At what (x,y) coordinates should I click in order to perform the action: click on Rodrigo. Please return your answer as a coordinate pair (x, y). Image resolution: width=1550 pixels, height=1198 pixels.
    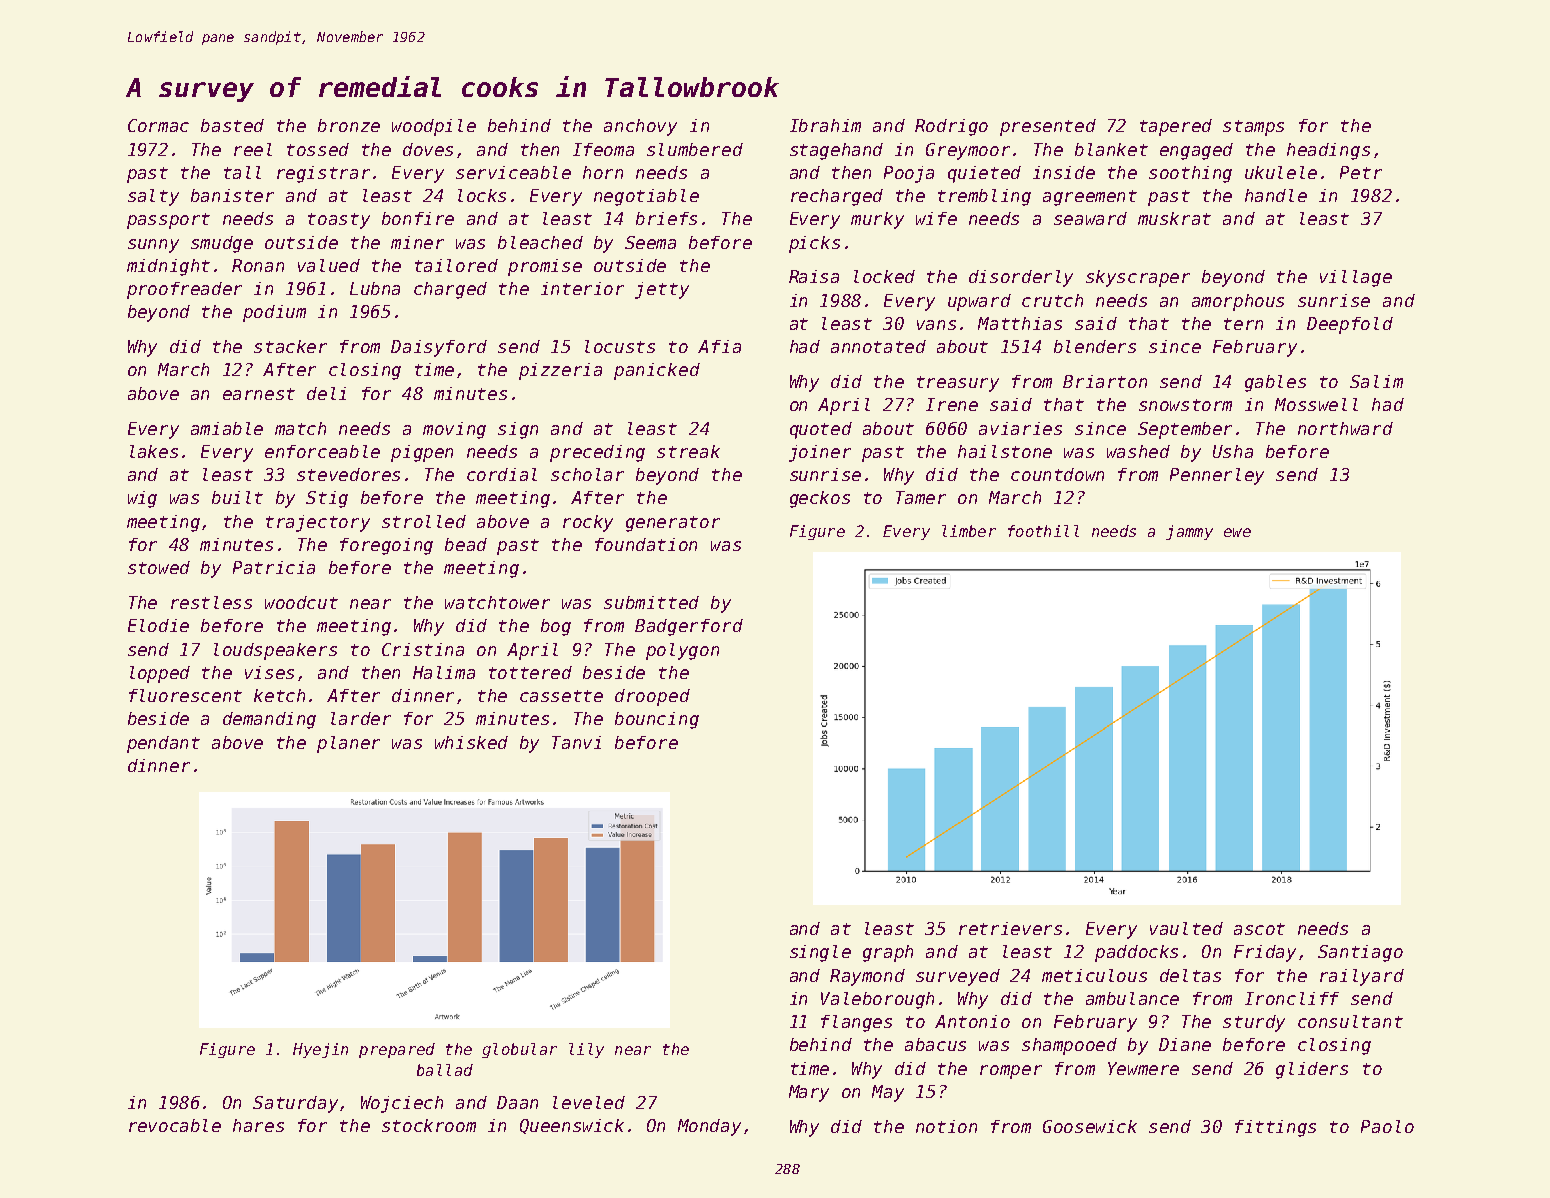
    Looking at the image, I should click on (951, 127).
